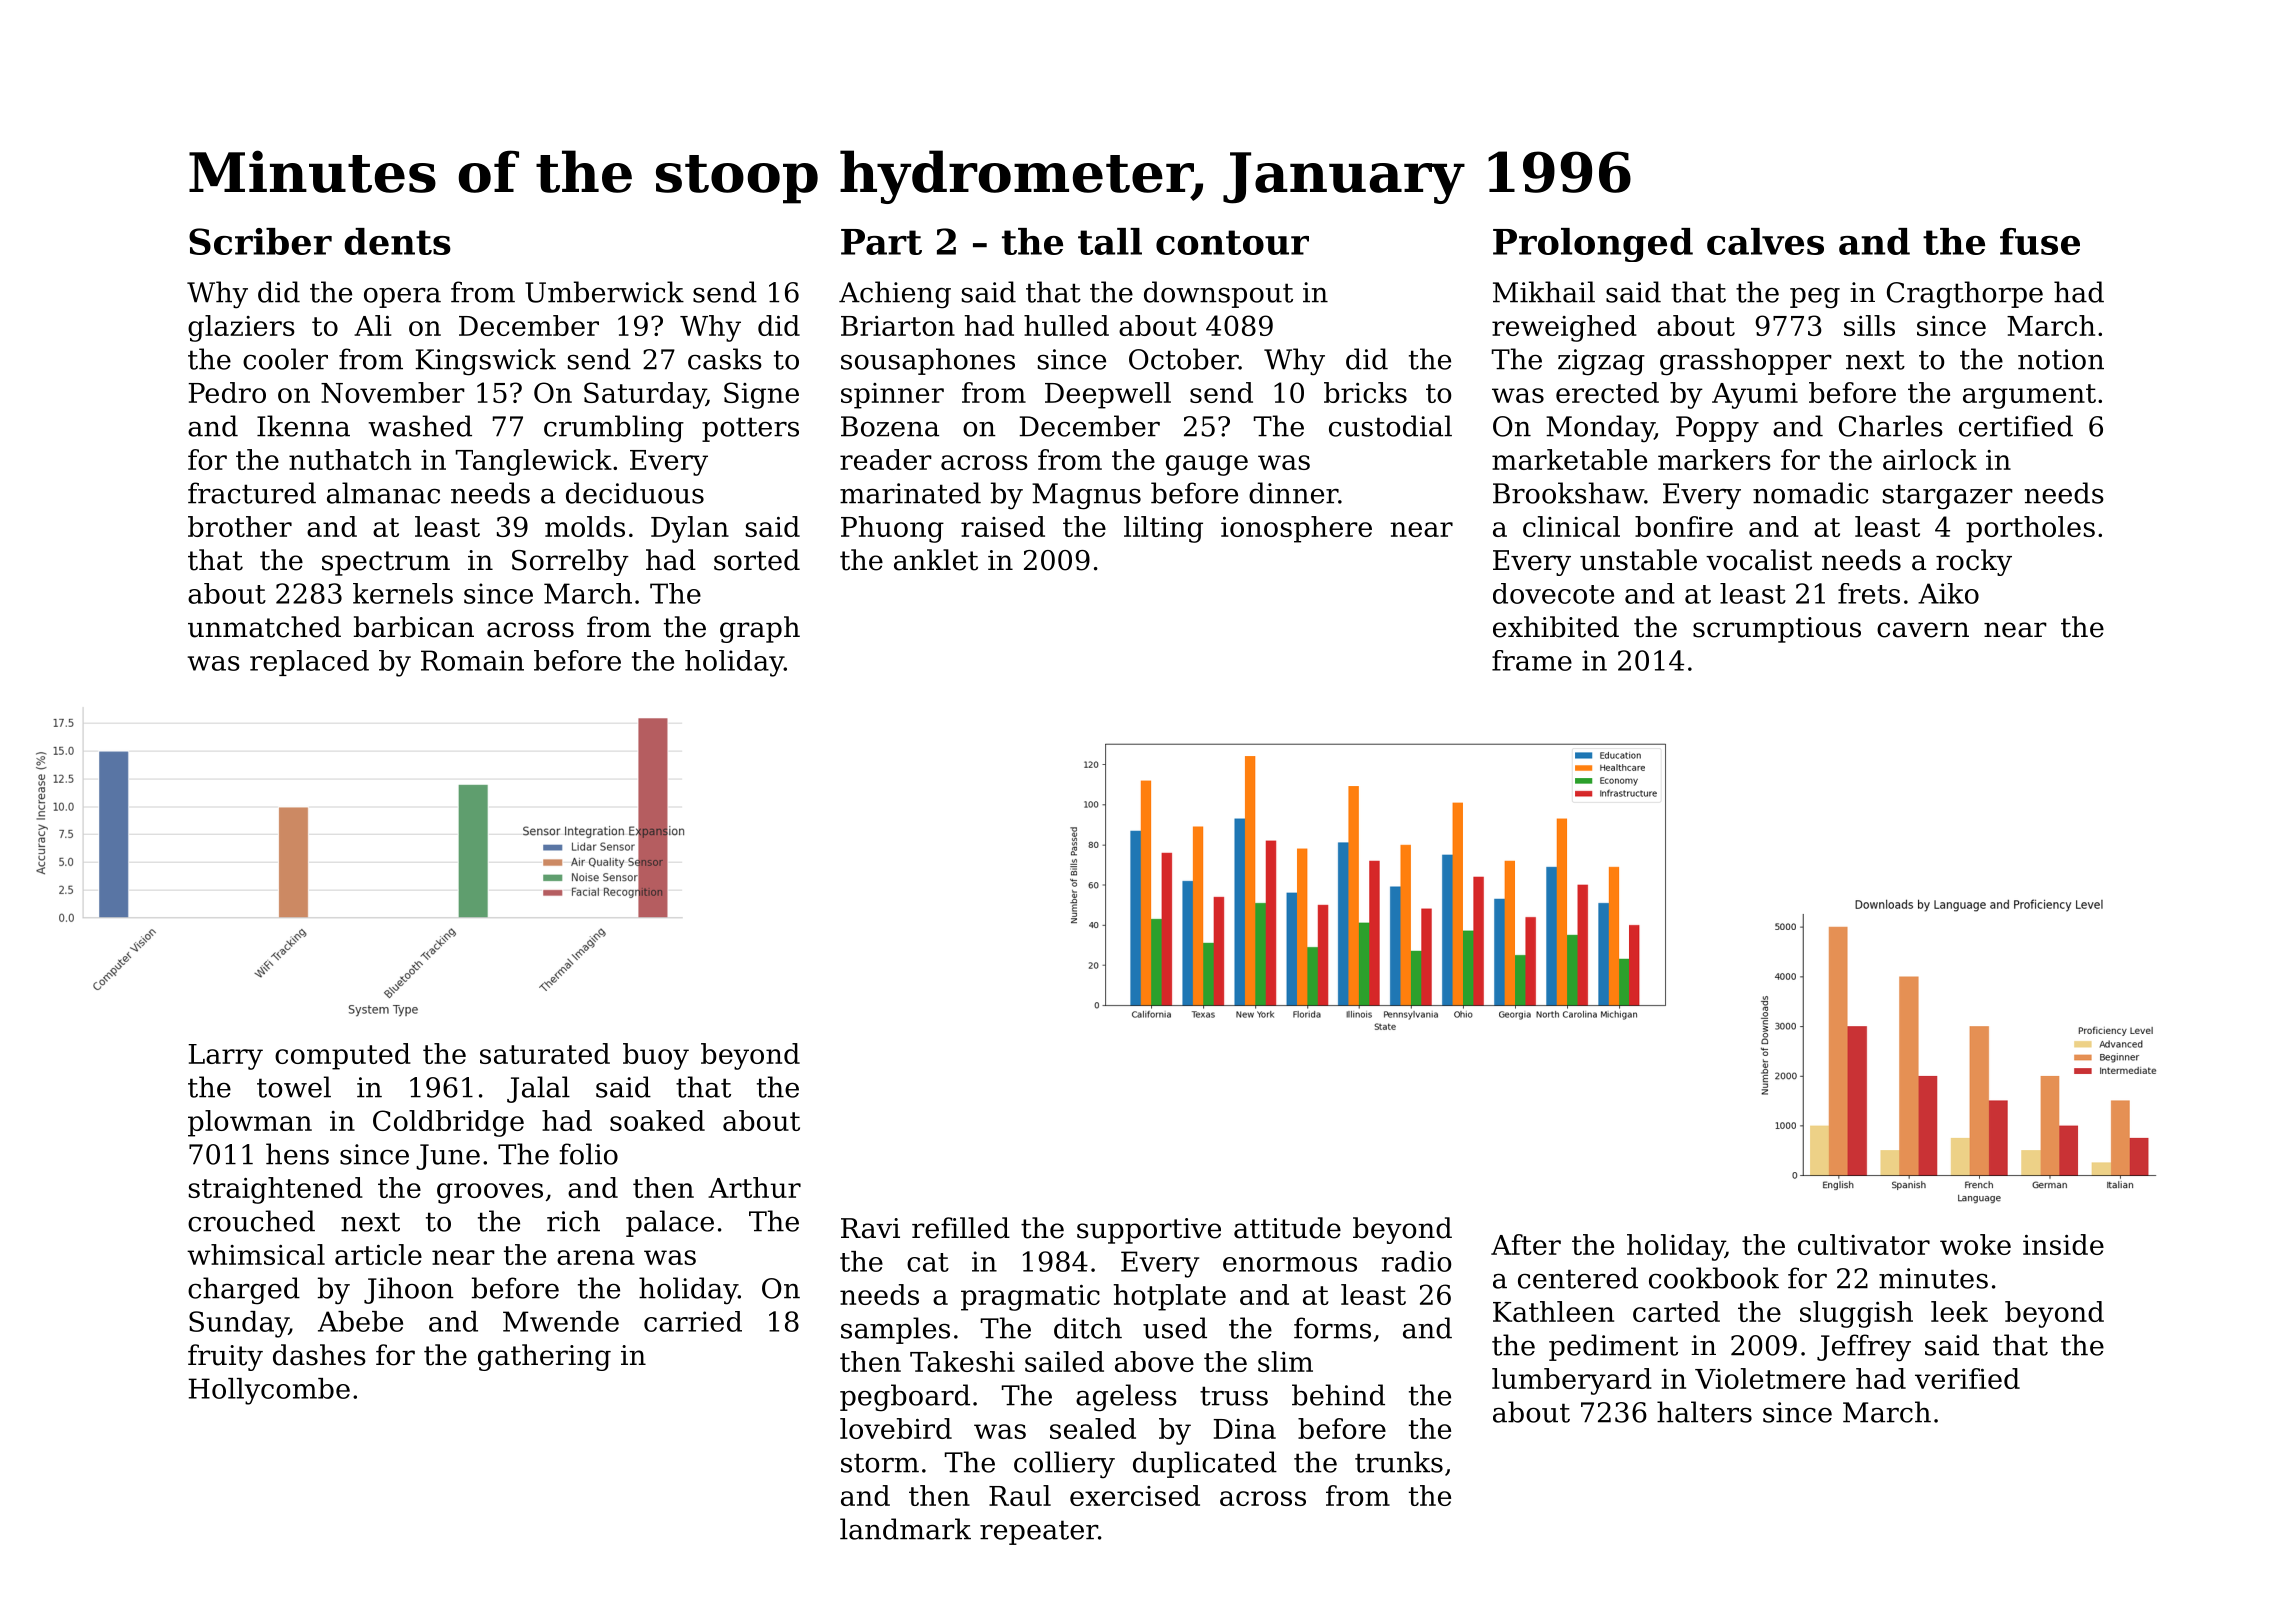 The height and width of the screenshot is (1620, 2292). Describe the element at coordinates (604, 292) in the screenshot. I see `Umberwick` at that location.
